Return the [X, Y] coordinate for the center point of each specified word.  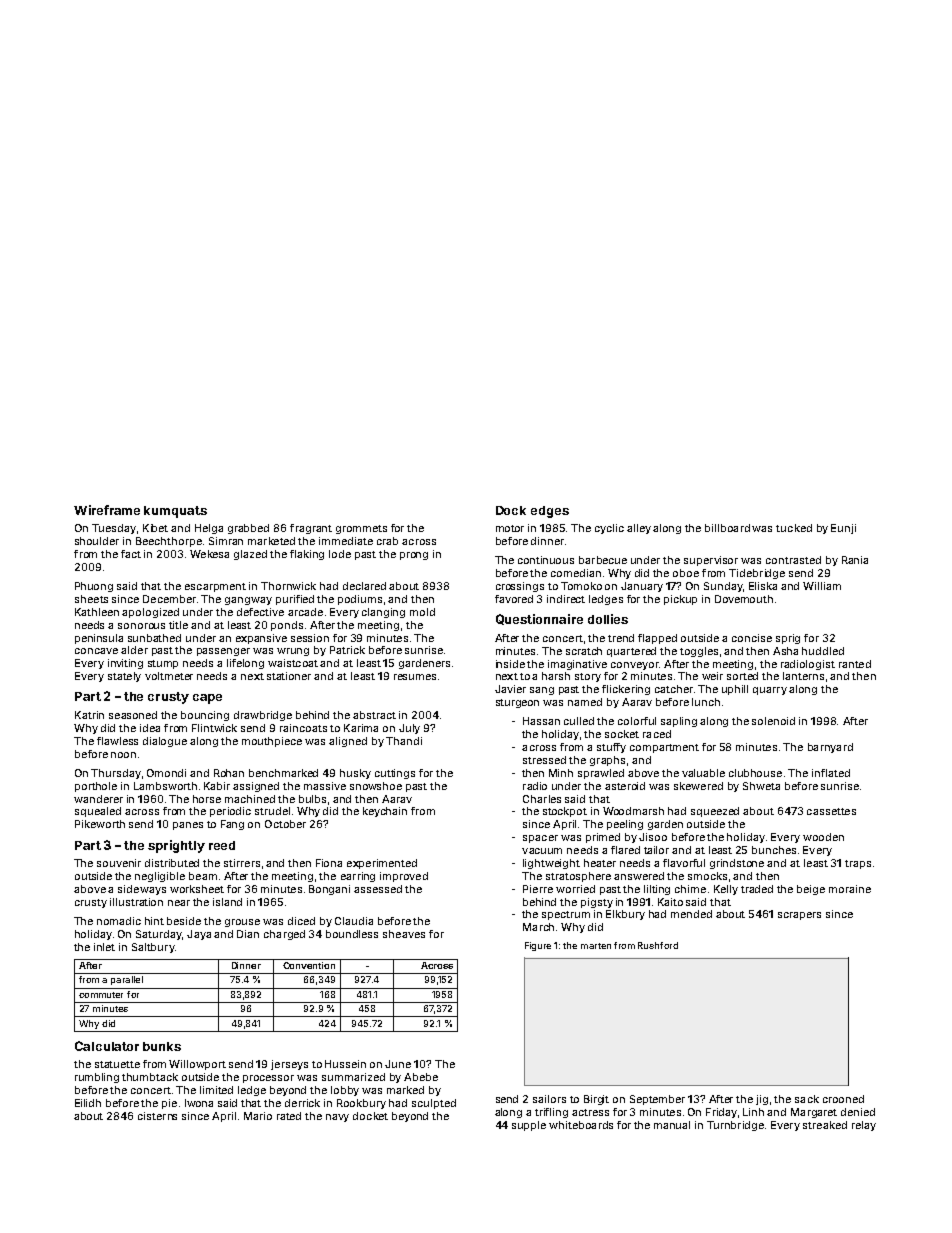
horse [207, 799]
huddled [823, 651]
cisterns [157, 1116]
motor [510, 528]
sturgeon [517, 703]
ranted [855, 664]
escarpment [215, 587]
